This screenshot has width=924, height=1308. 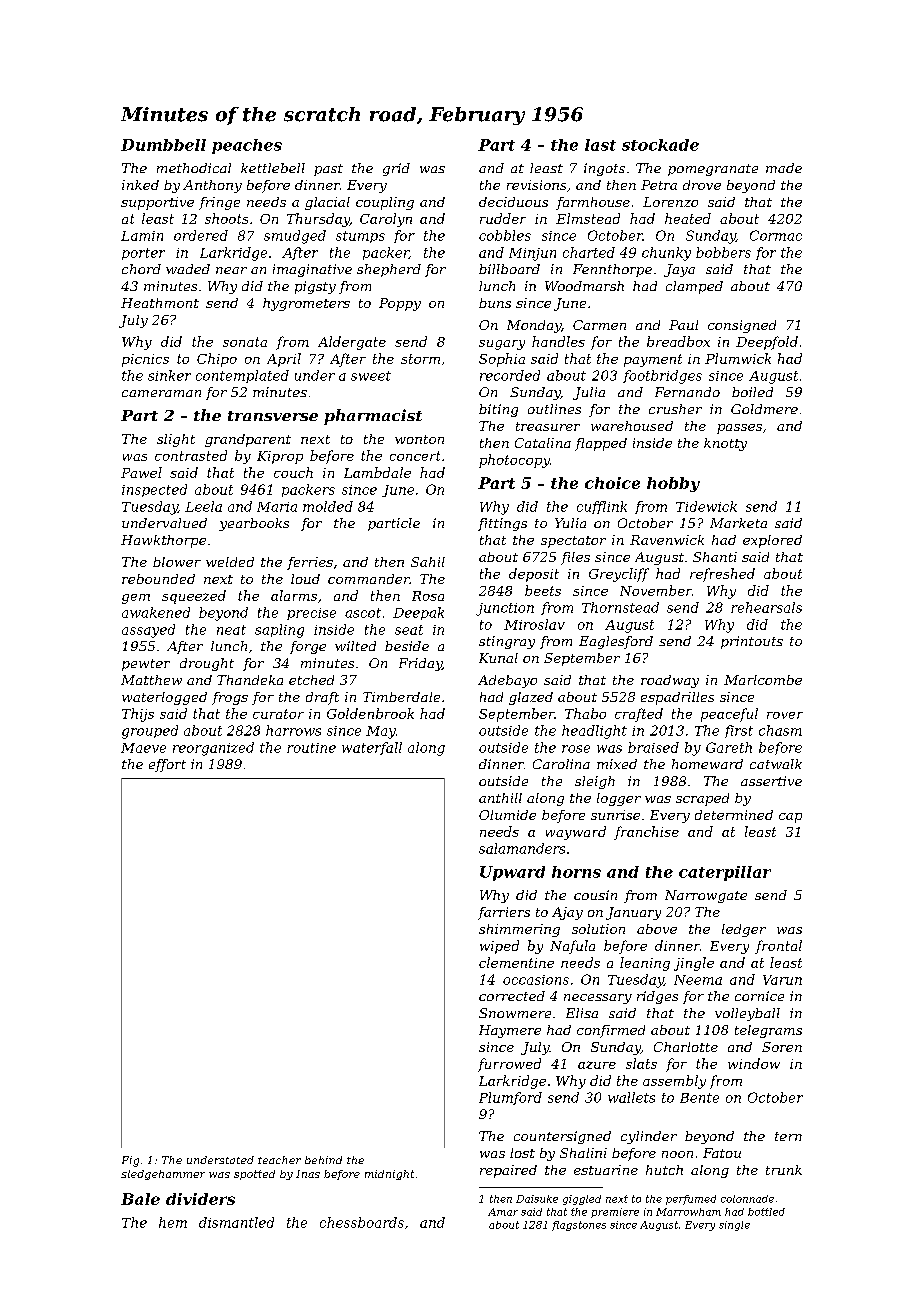 What do you see at coordinates (510, 375) in the screenshot?
I see `recorded` at bounding box center [510, 375].
